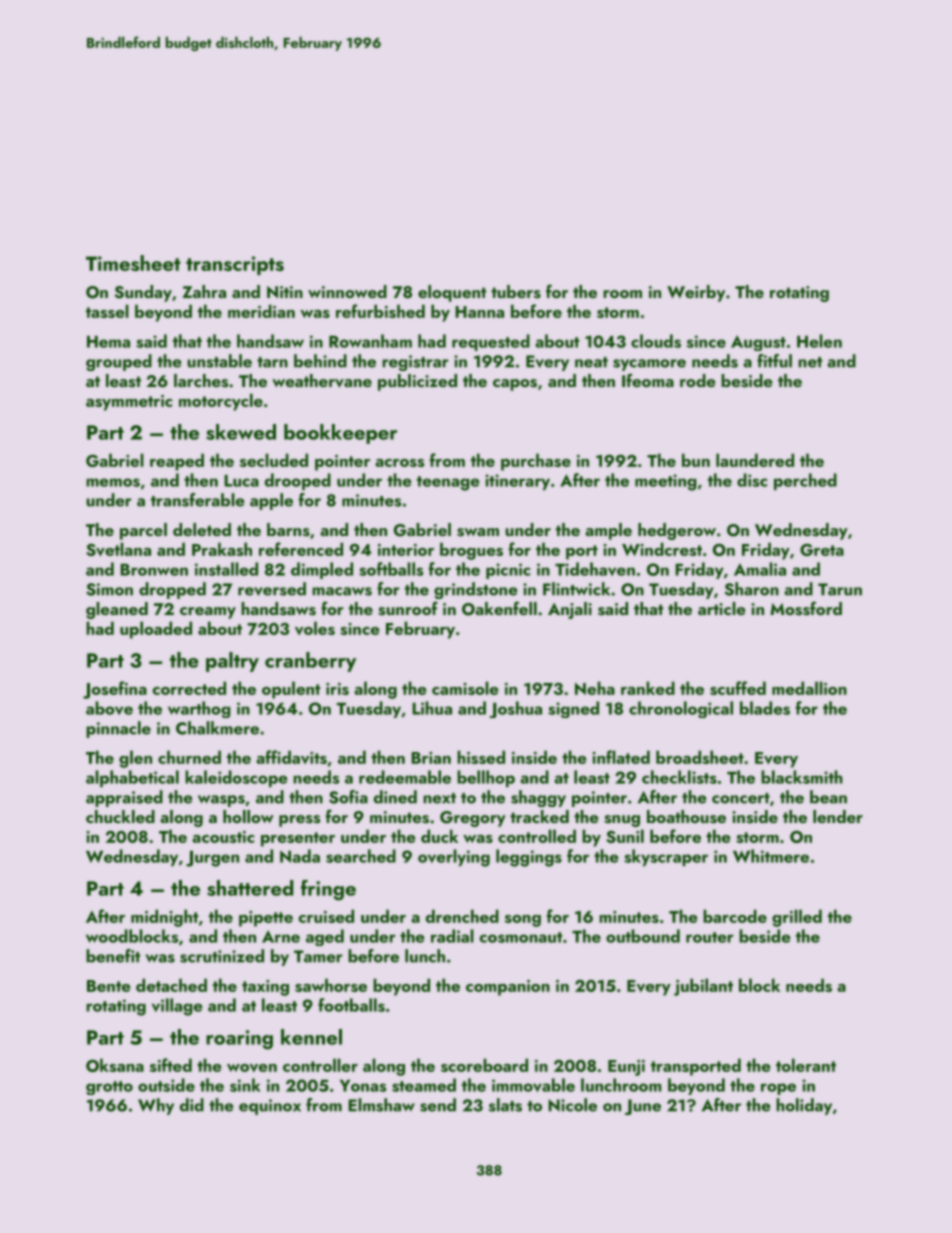 The height and width of the image is (1233, 952). What do you see at coordinates (108, 986) in the image?
I see `Bente` at bounding box center [108, 986].
